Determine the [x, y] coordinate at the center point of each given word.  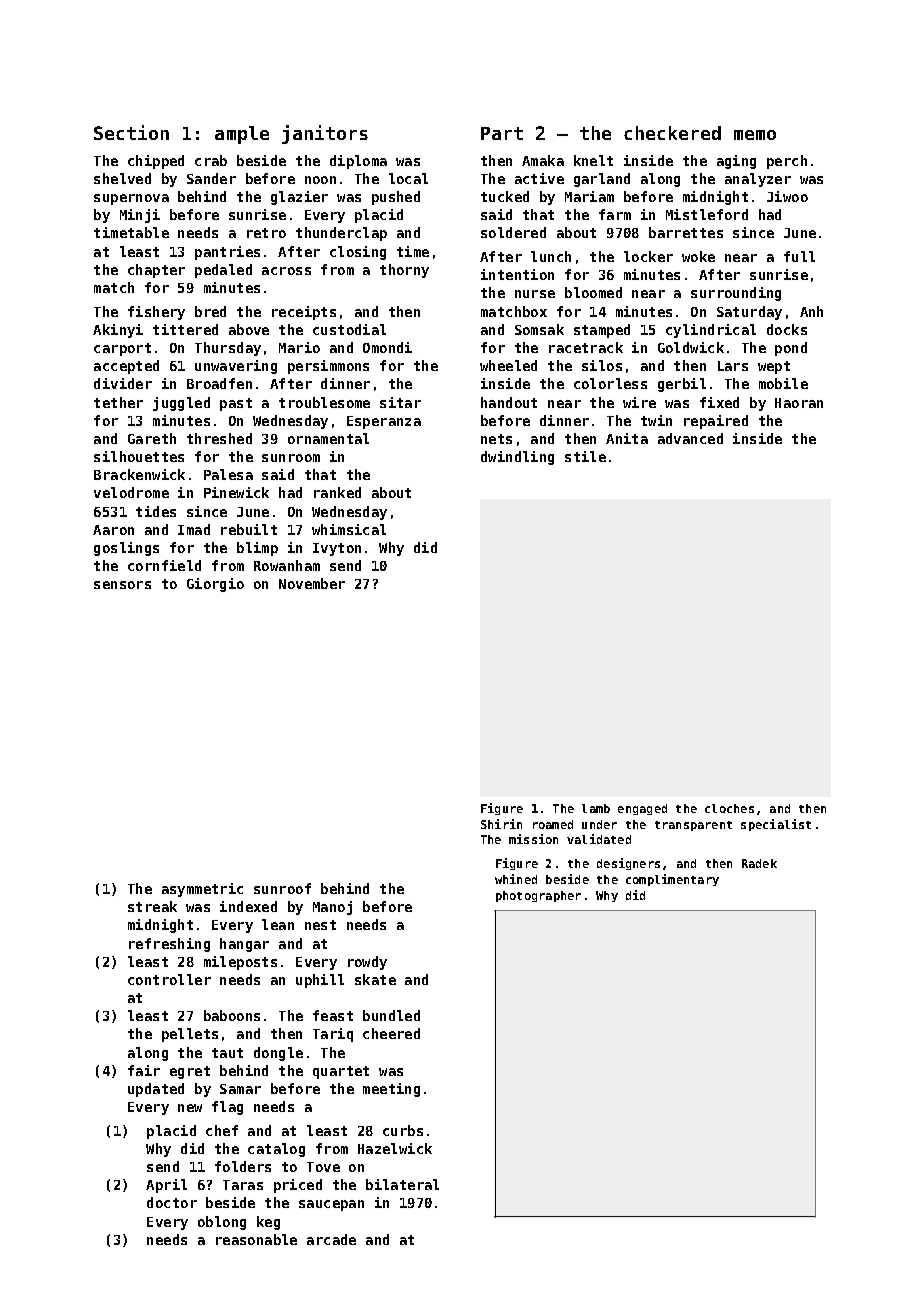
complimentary [672, 880]
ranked [337, 492]
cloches [729, 808]
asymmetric [202, 890]
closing [358, 253]
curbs [403, 1130]
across [286, 271]
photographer [538, 896]
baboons [232, 1015]
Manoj [332, 908]
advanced [690, 438]
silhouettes [139, 456]
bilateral [402, 1184]
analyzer [758, 180]
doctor [172, 1202]
